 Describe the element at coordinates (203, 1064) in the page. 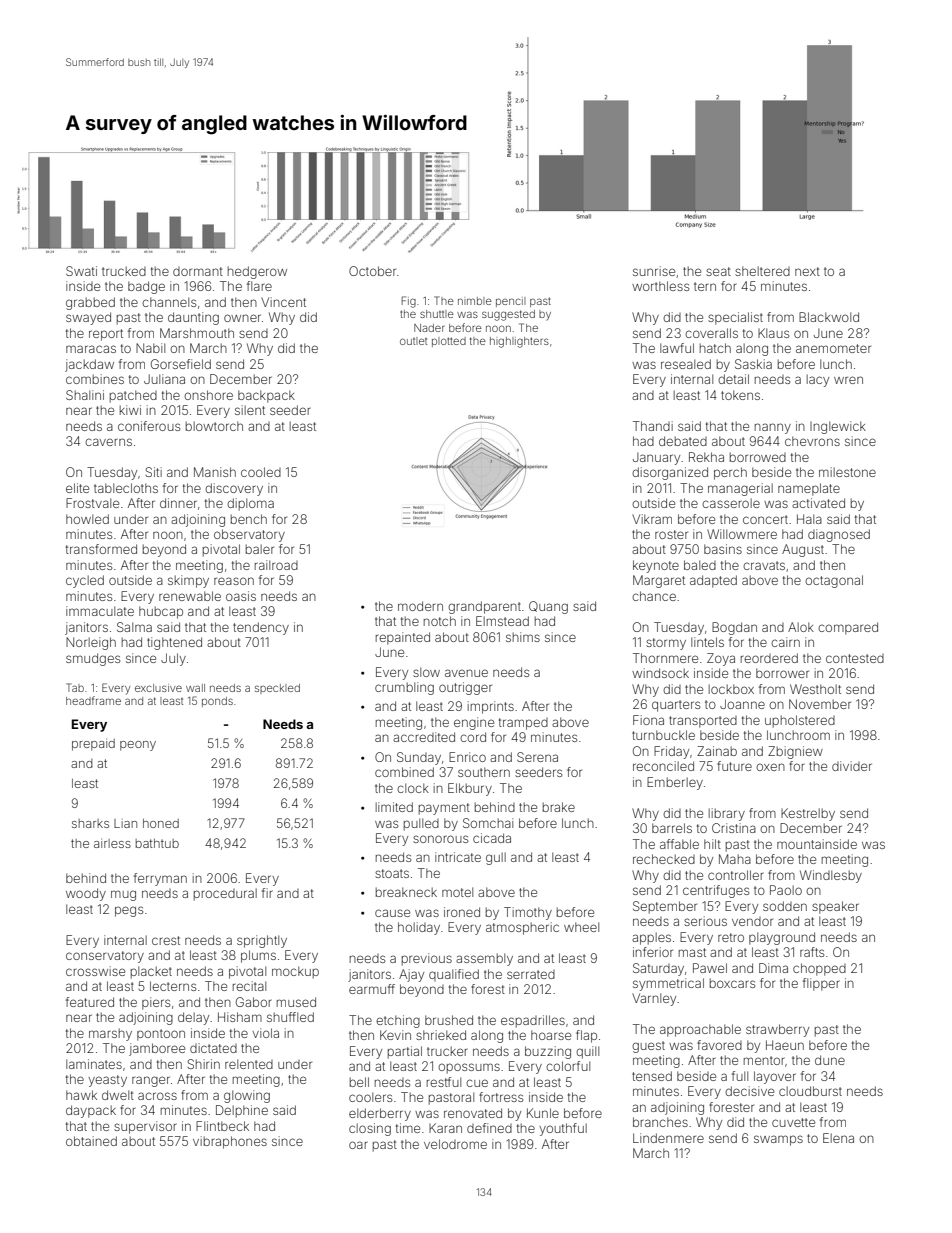

I see `Shirin` at that location.
